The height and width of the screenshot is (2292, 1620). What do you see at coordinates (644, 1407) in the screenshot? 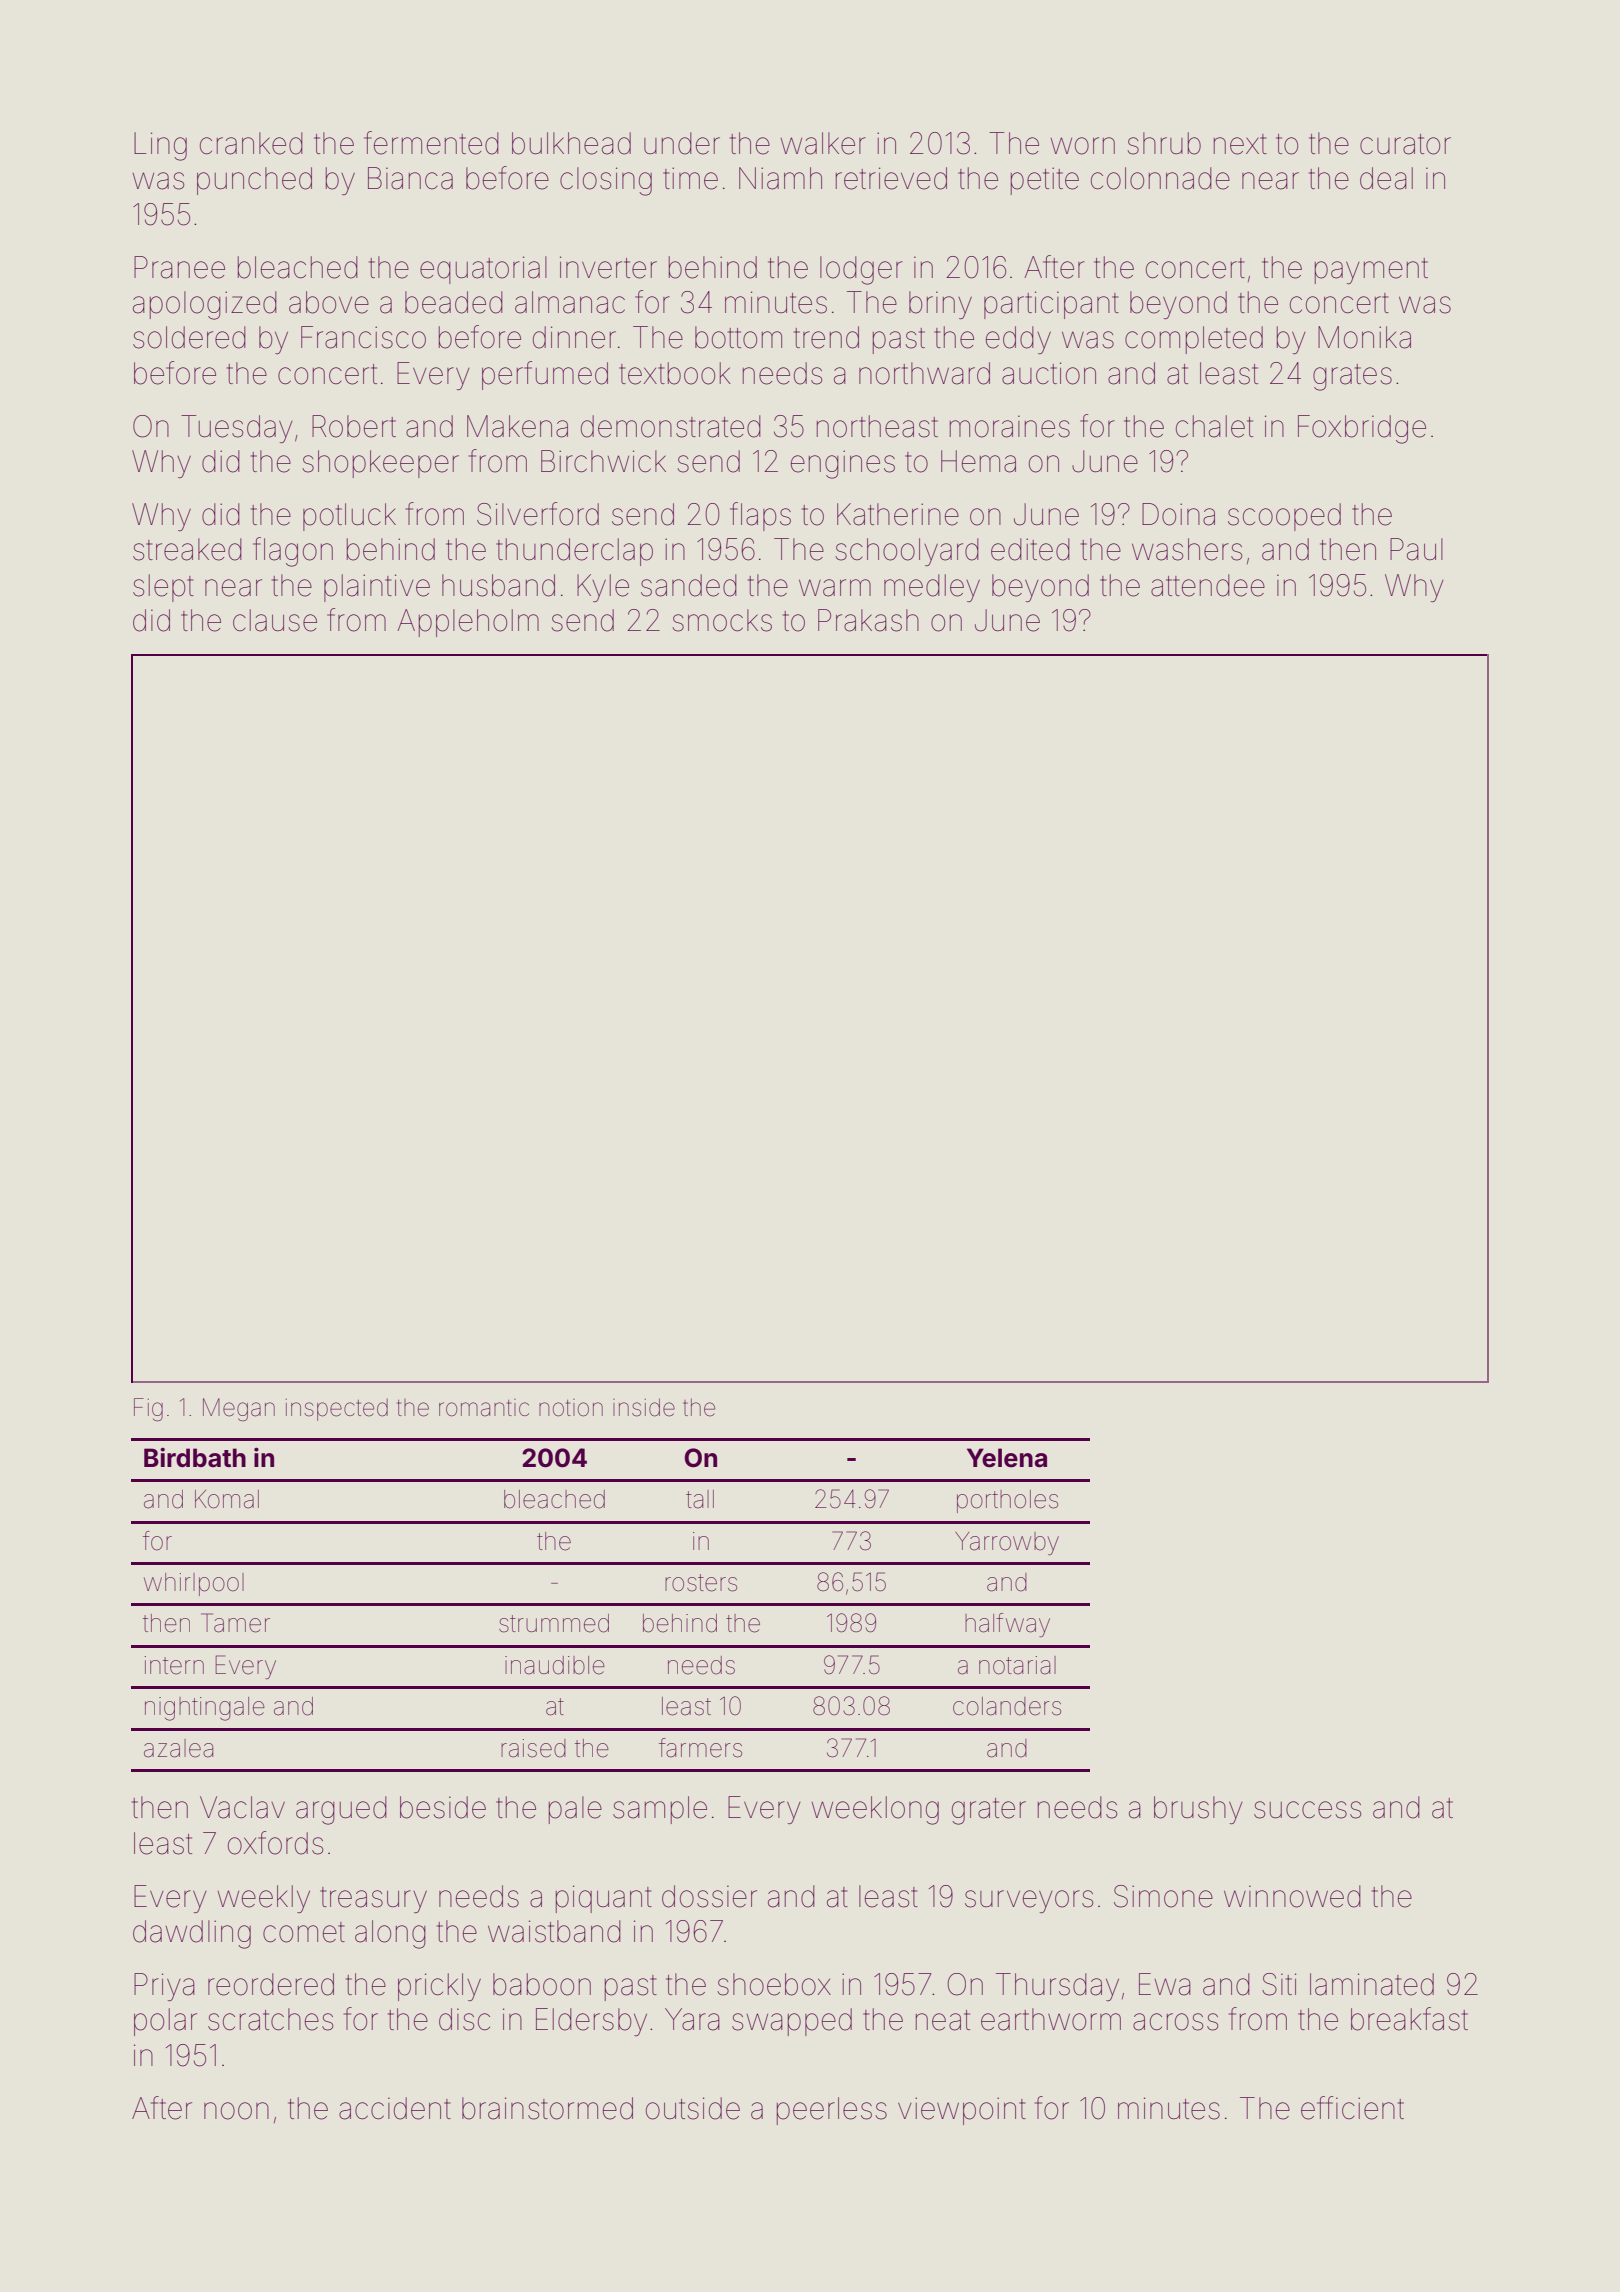
I see `inside` at bounding box center [644, 1407].
